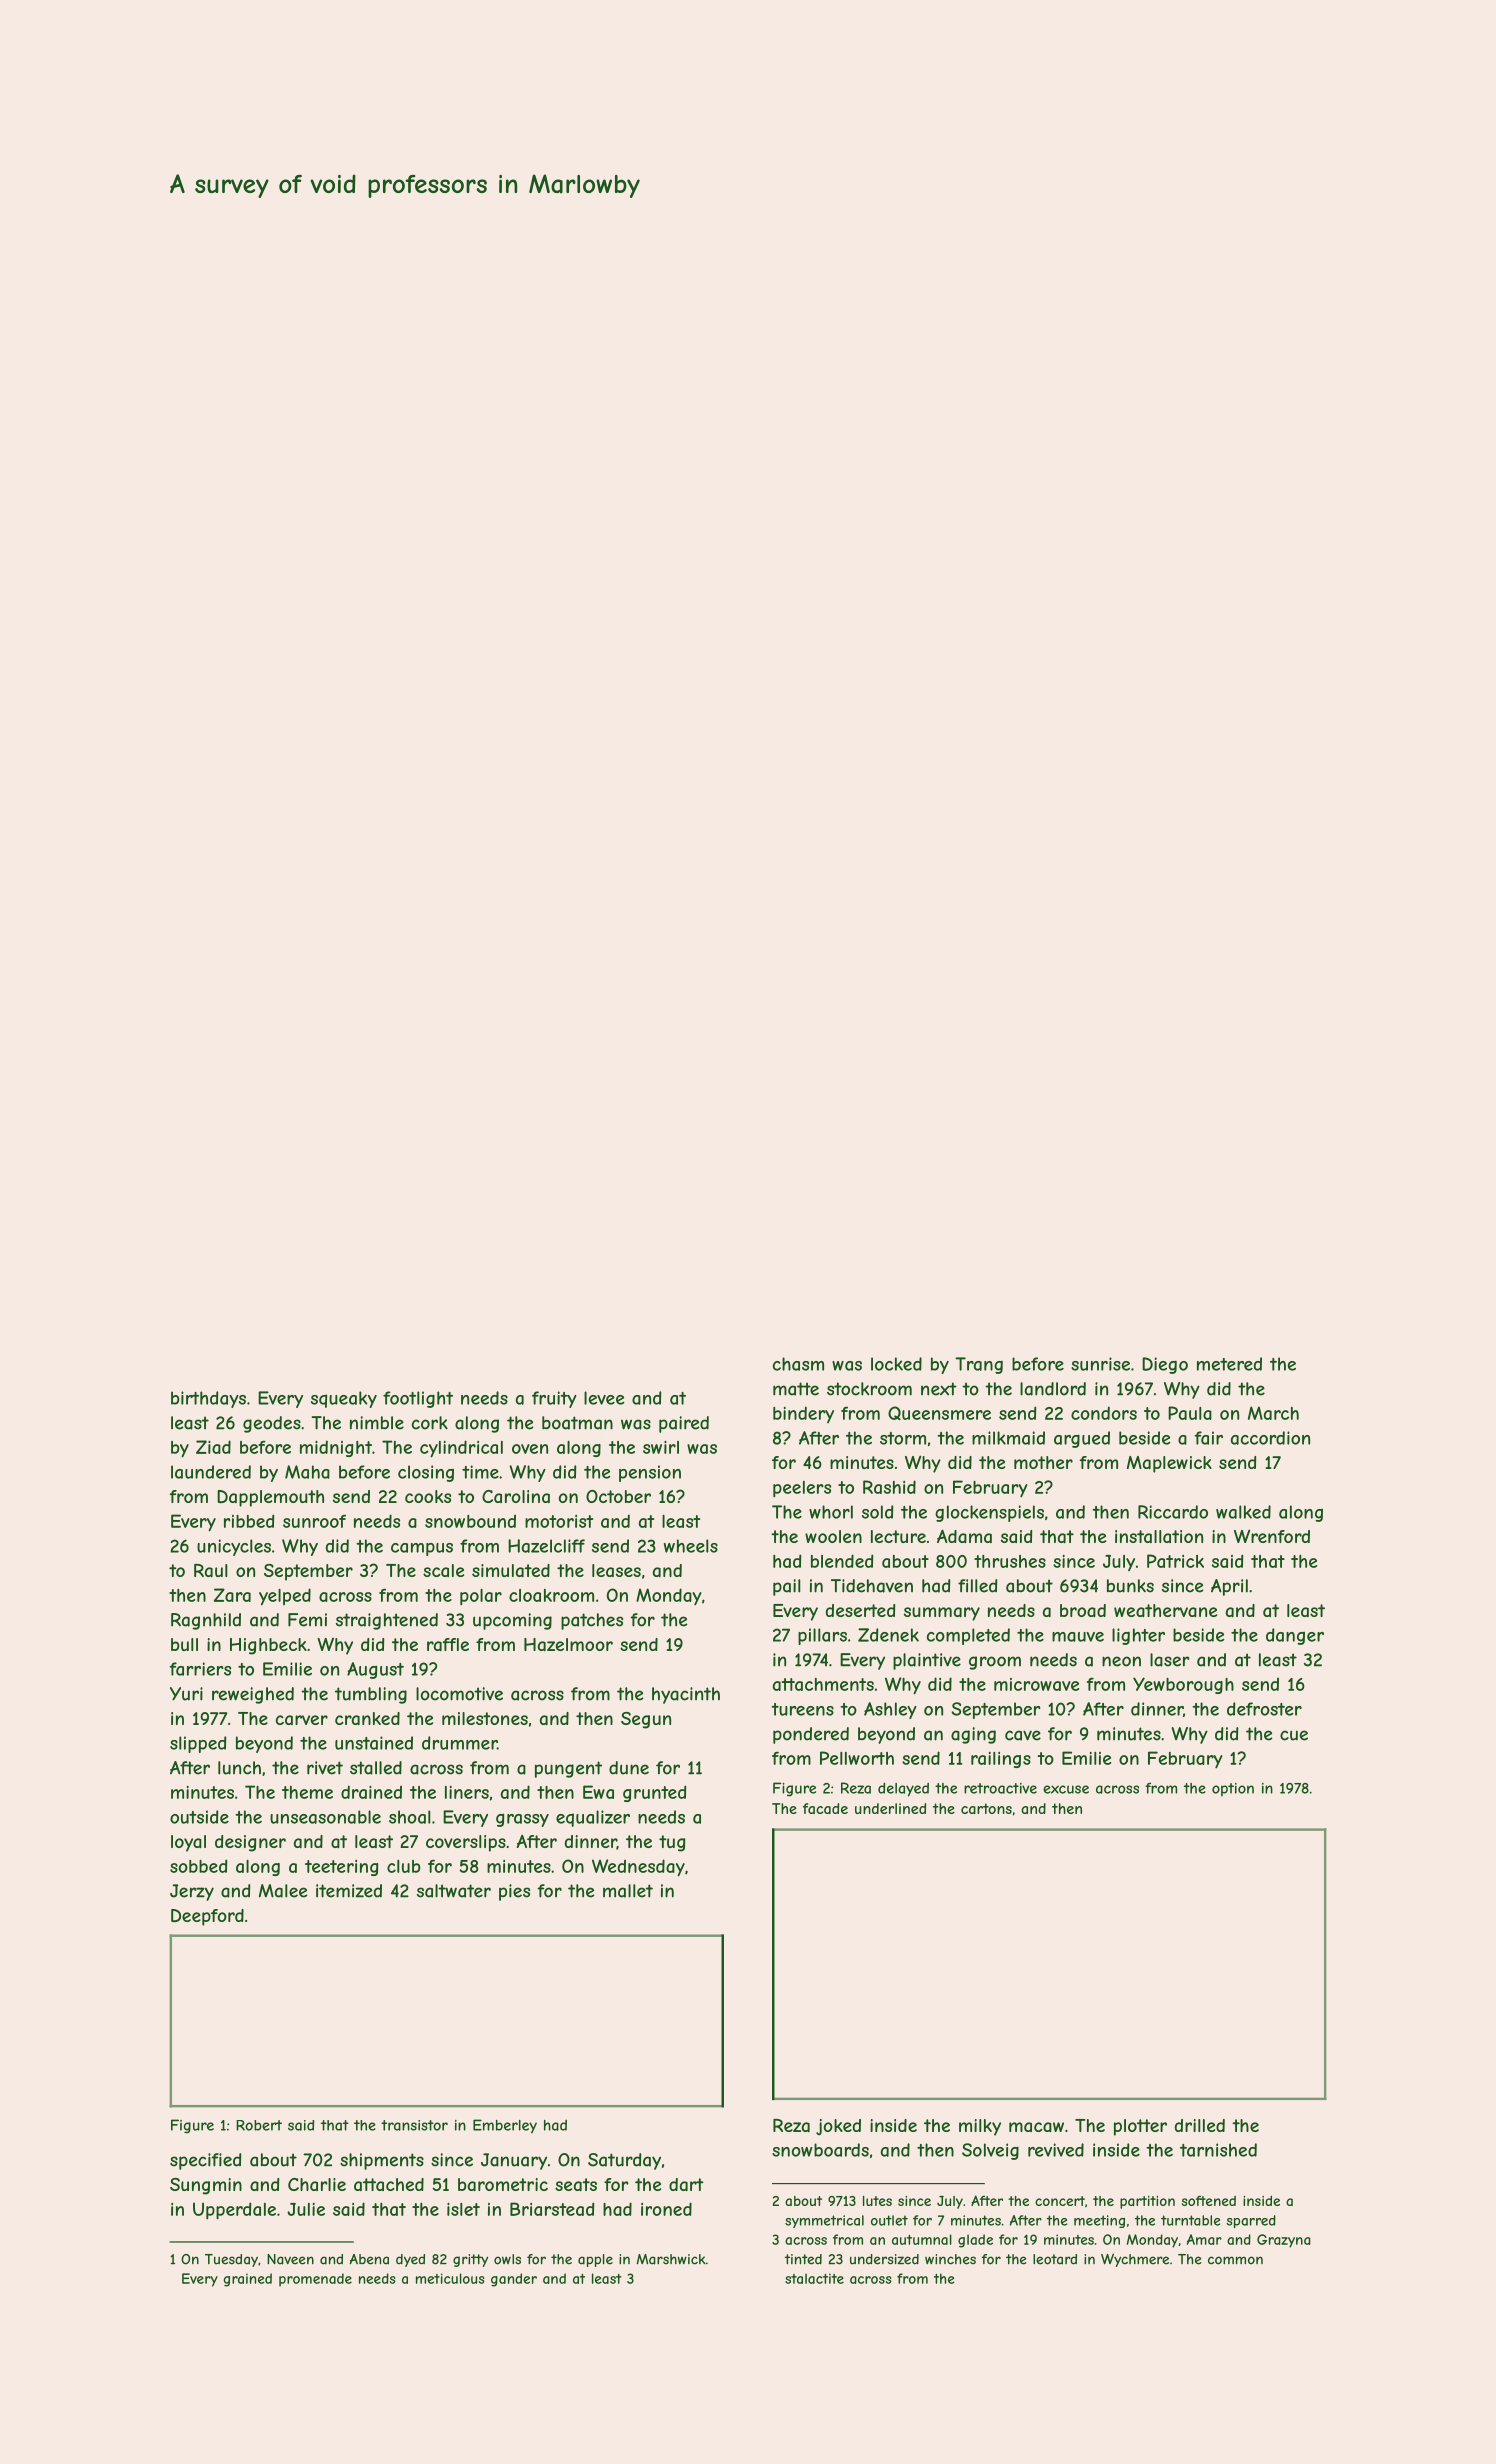  Describe the element at coordinates (1233, 1789) in the document. I see `option` at that location.
